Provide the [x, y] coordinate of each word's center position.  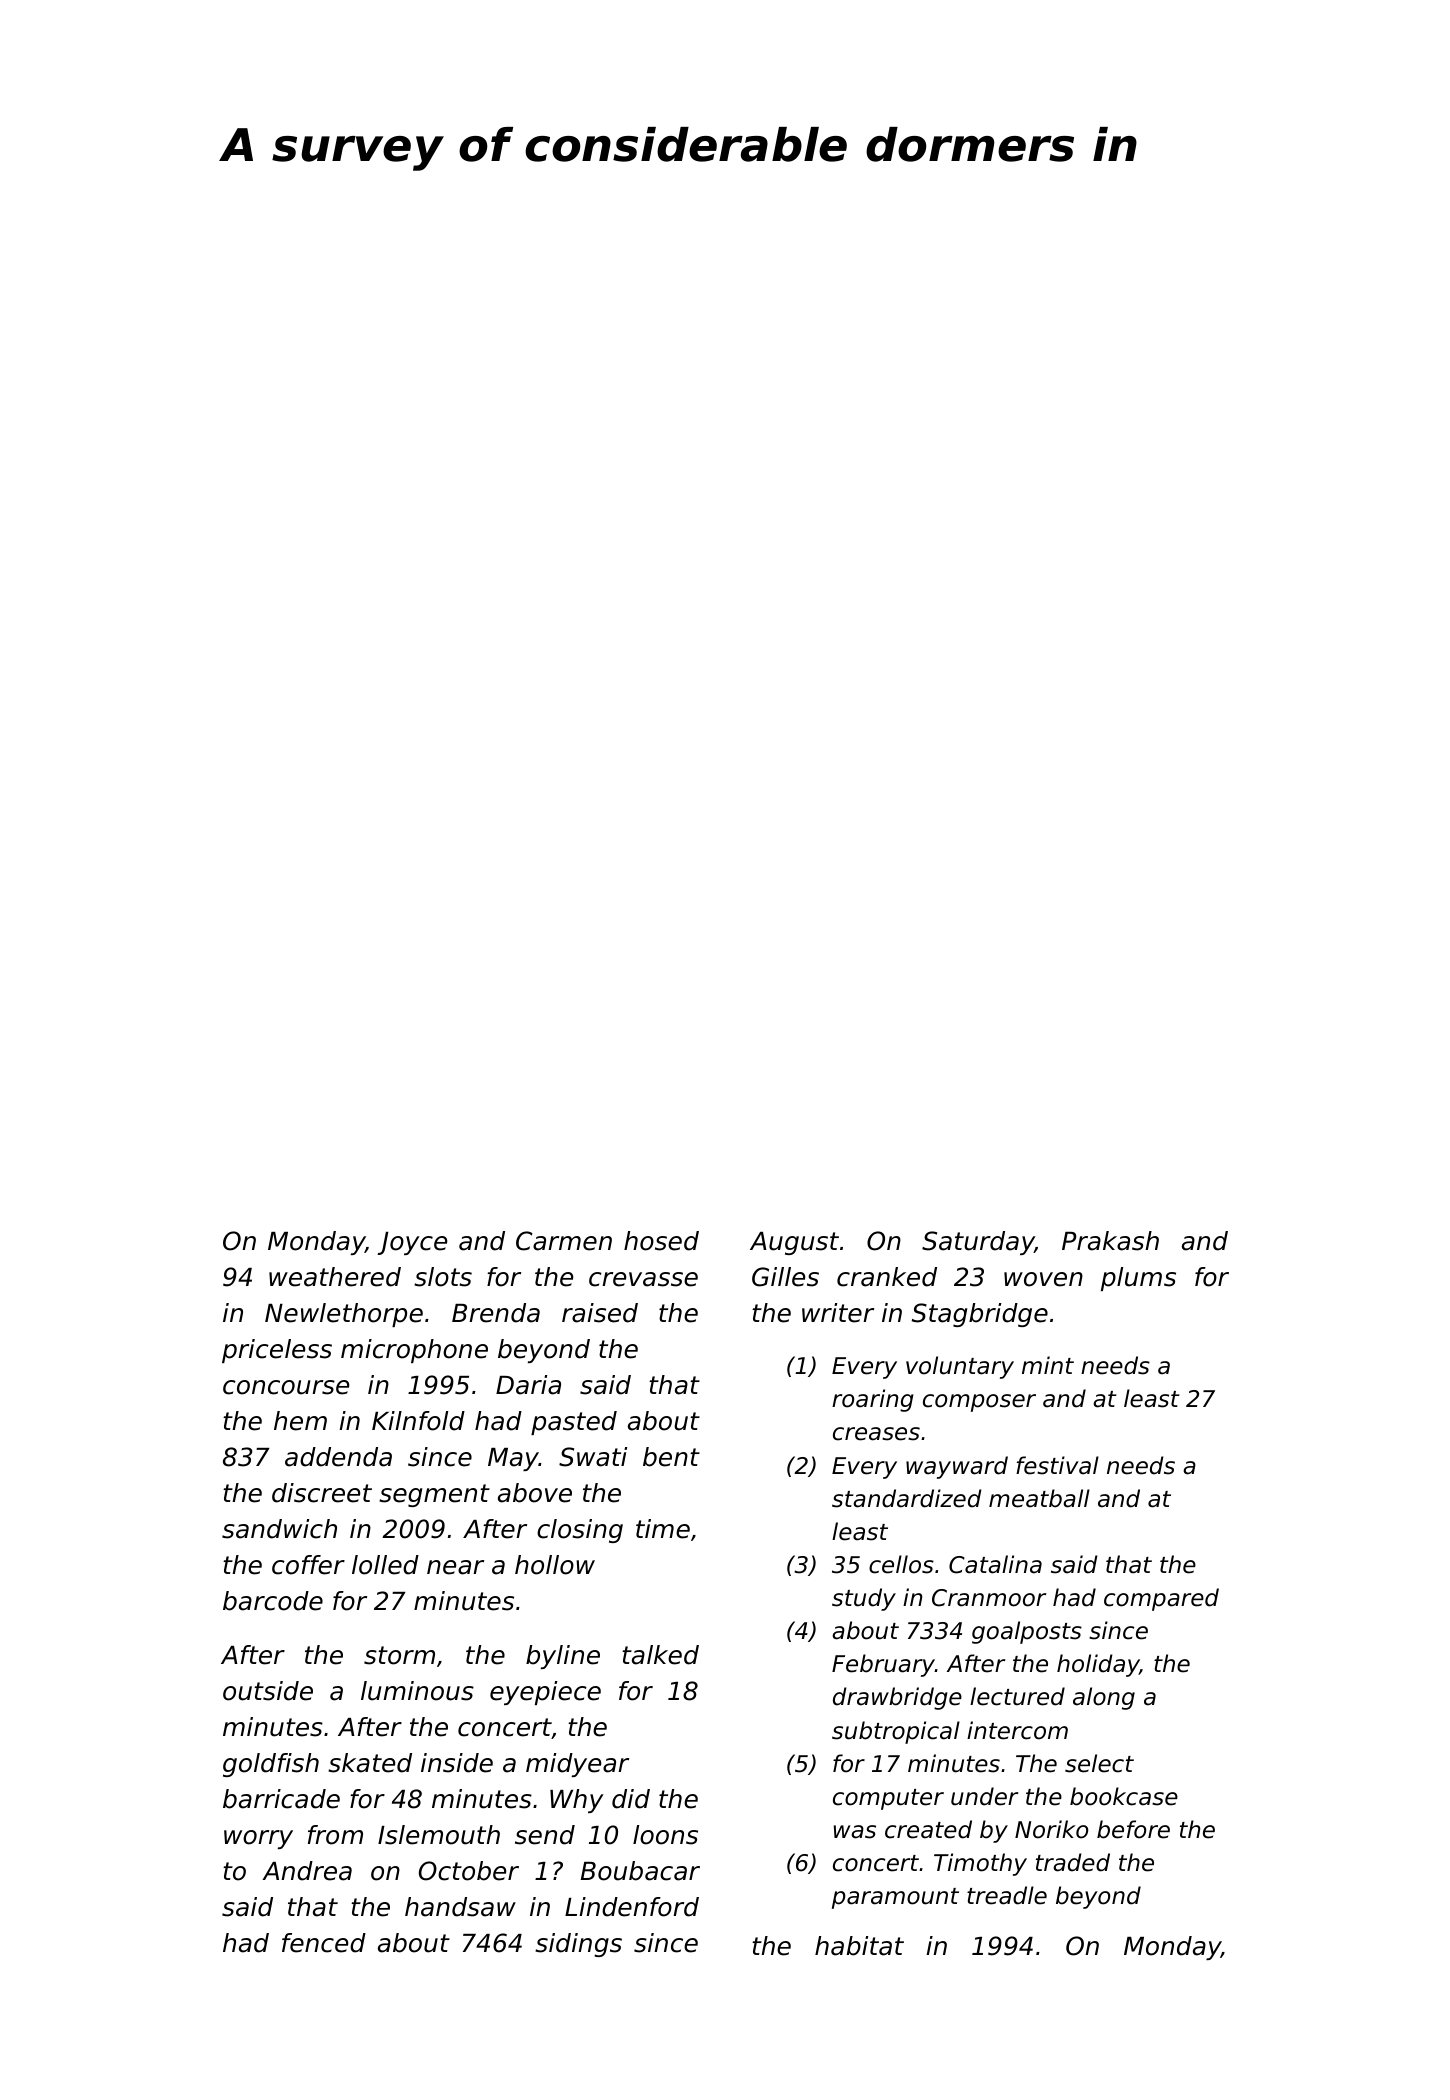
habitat [859, 1946]
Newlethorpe [344, 1315]
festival [1057, 1465]
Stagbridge [980, 1315]
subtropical [896, 1732]
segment [434, 1495]
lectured [1017, 1696]
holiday [1098, 1665]
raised [600, 1313]
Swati [593, 1457]
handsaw [460, 1907]
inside [457, 1763]
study [864, 1599]
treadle [1007, 1895]
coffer [308, 1565]
